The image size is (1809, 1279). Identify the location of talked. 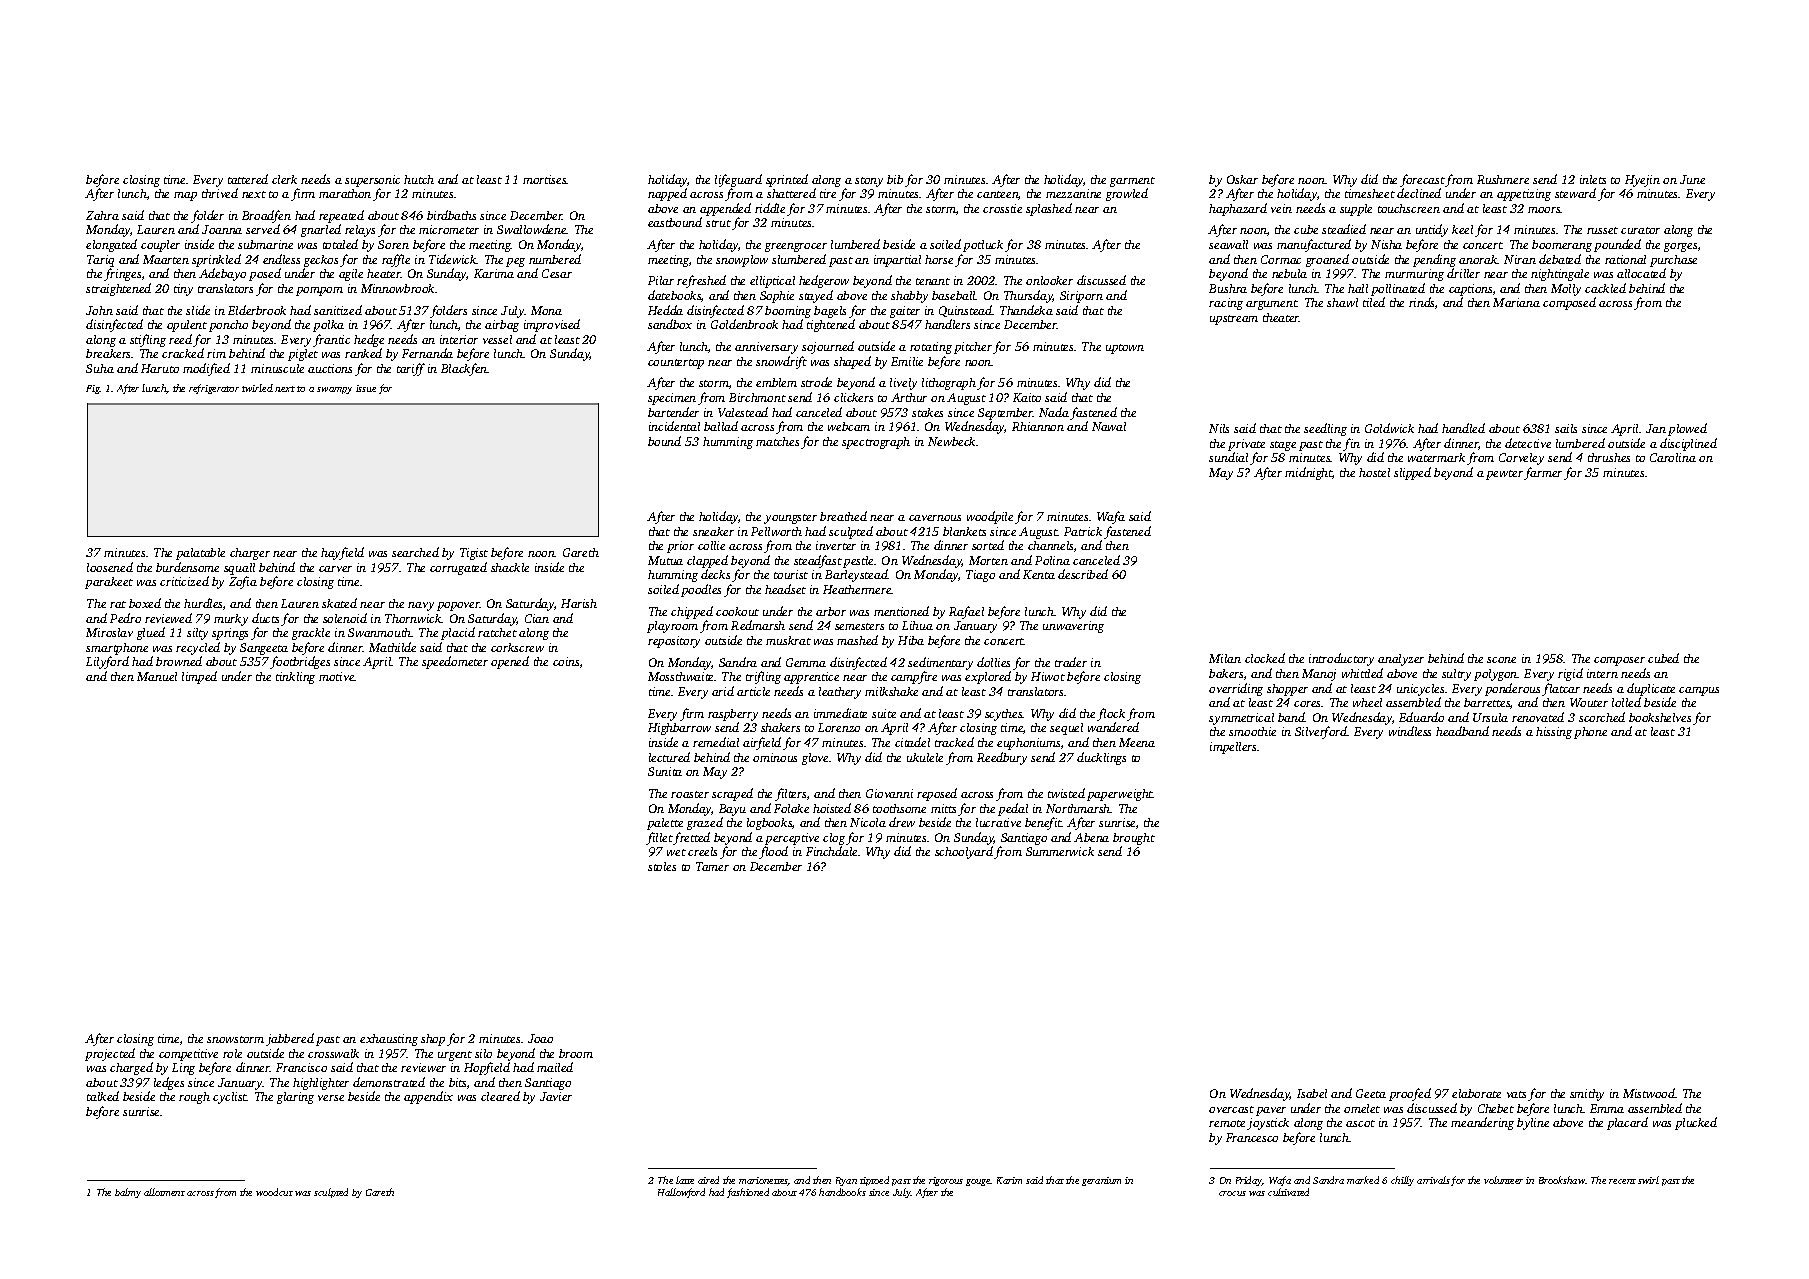
(103, 1096).
